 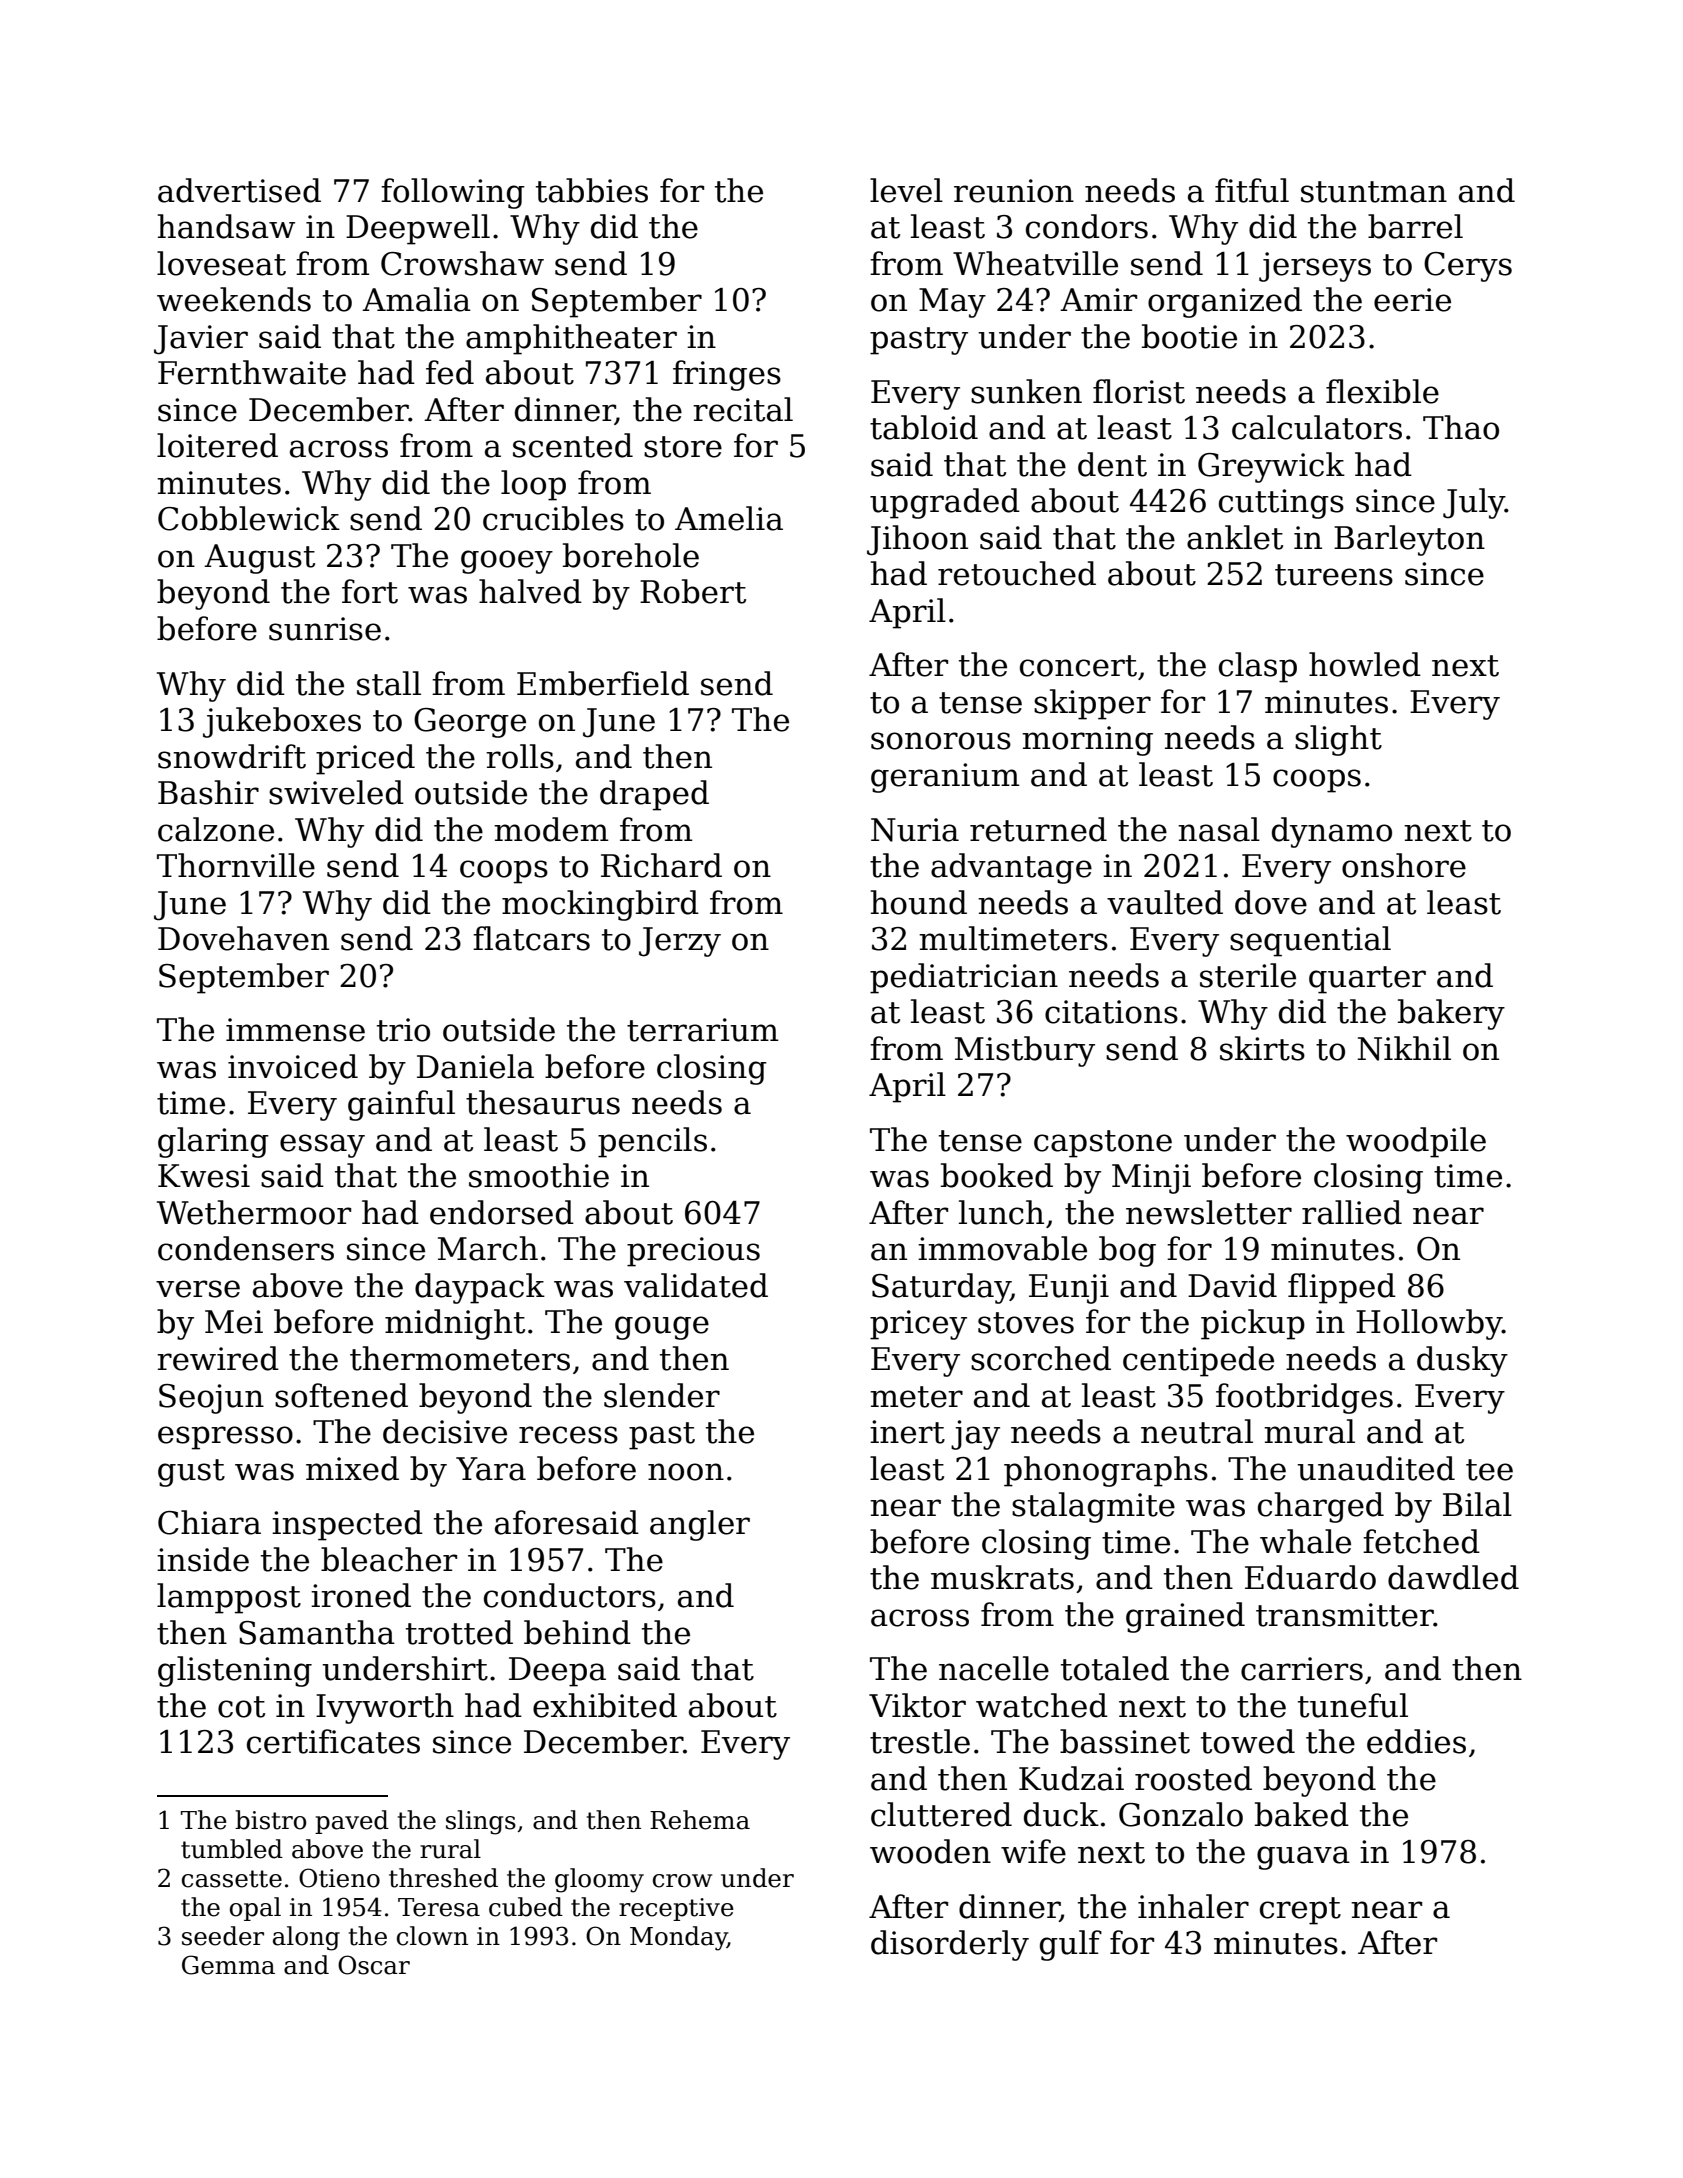 I want to click on pricey, so click(x=918, y=1325).
